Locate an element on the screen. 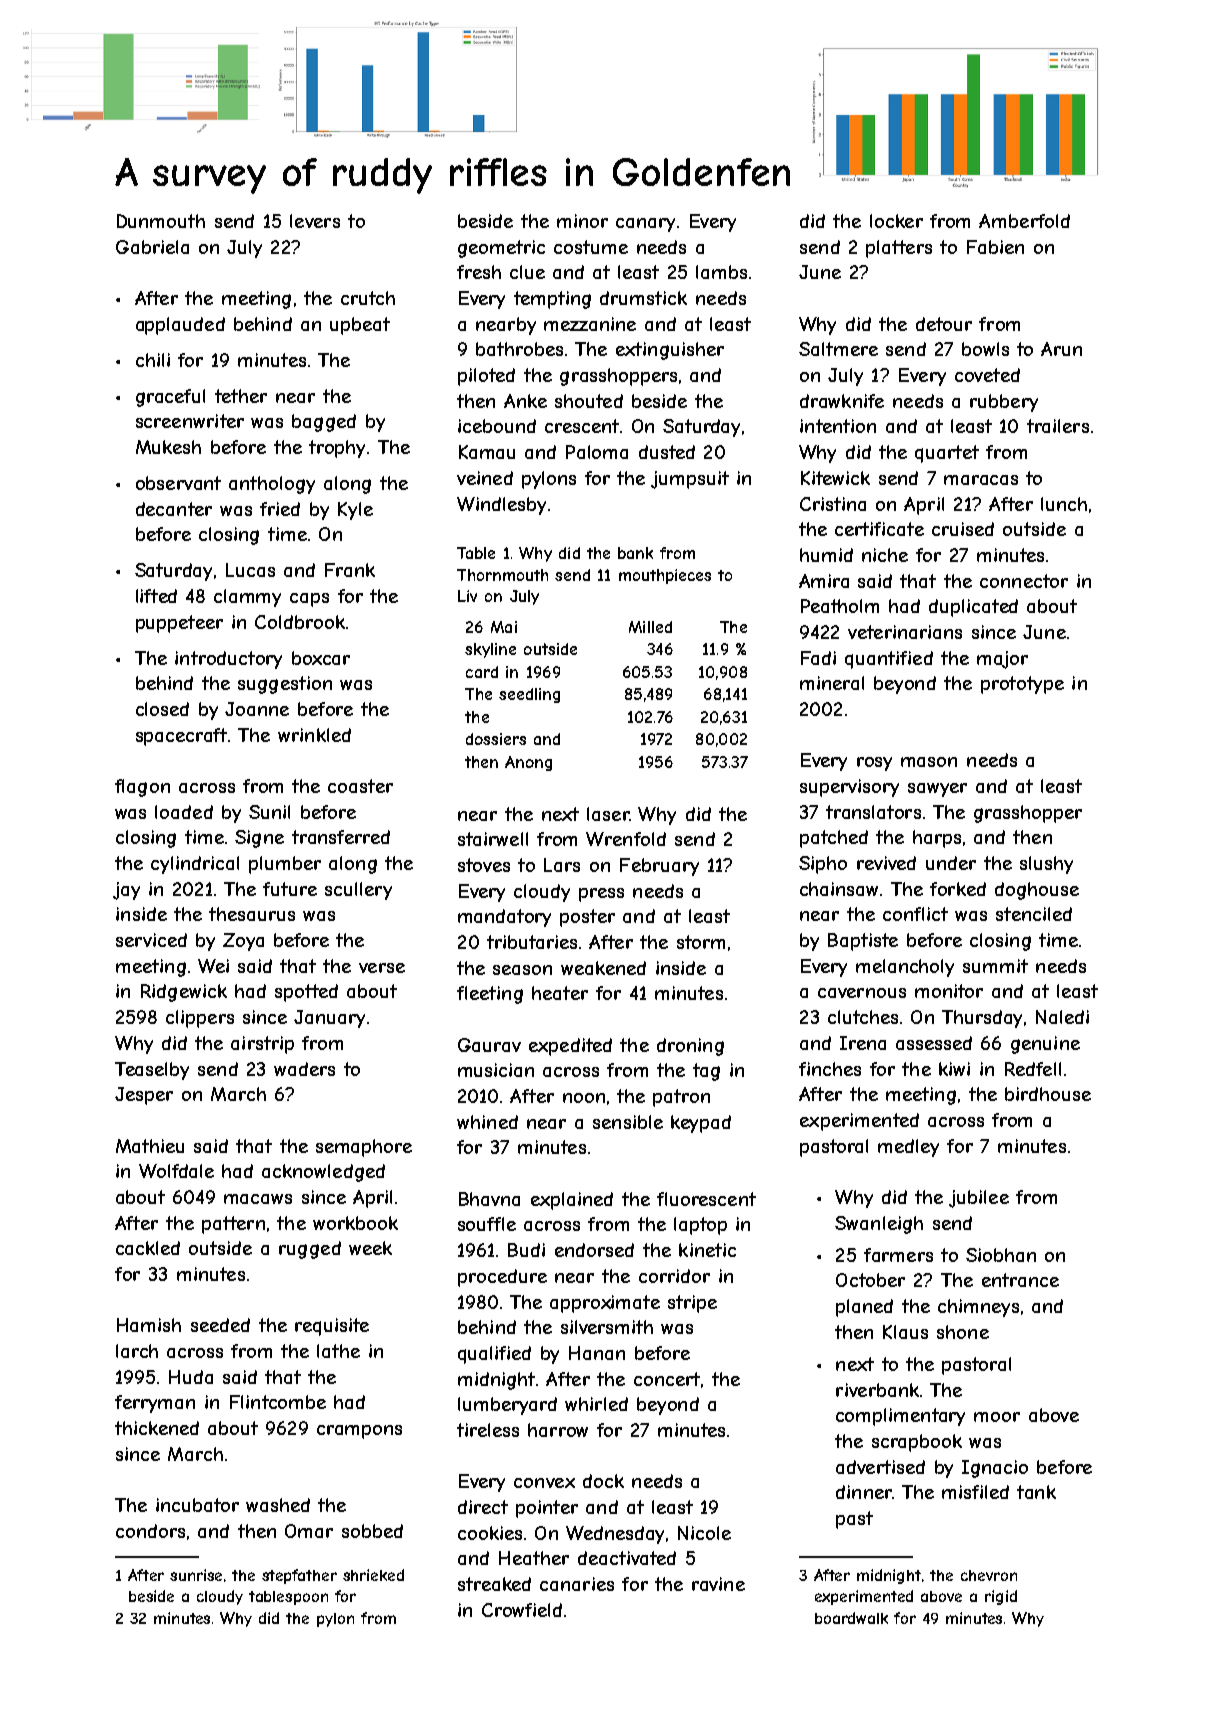 Image resolution: width=1213 pixels, height=1715 pixels. Fabien is located at coordinates (995, 247).
